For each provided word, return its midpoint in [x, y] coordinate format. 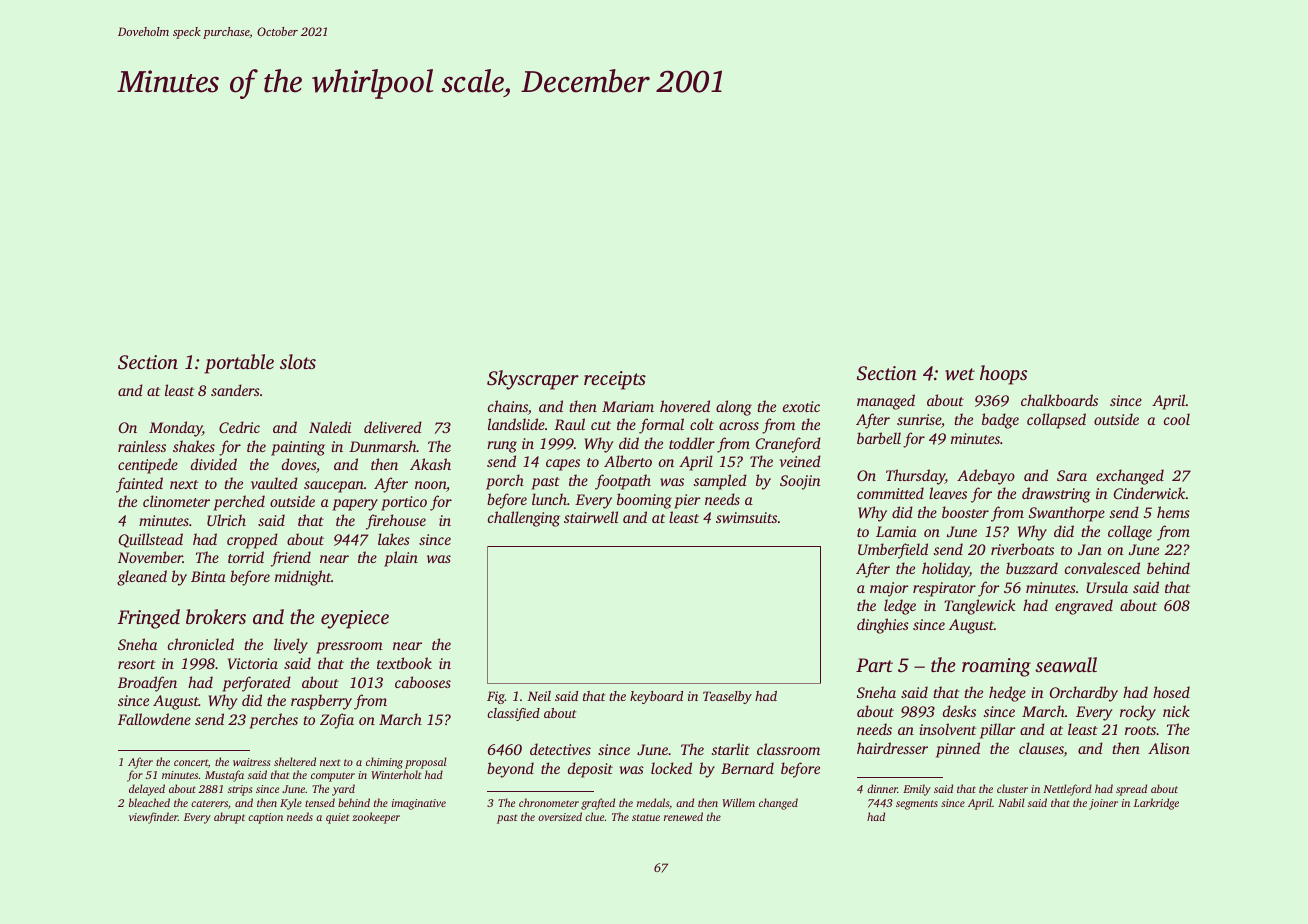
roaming [996, 667]
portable [239, 364]
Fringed [148, 619]
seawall [1066, 665]
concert [191, 762]
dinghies [883, 626]
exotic [801, 406]
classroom [788, 749]
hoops [1003, 375]
